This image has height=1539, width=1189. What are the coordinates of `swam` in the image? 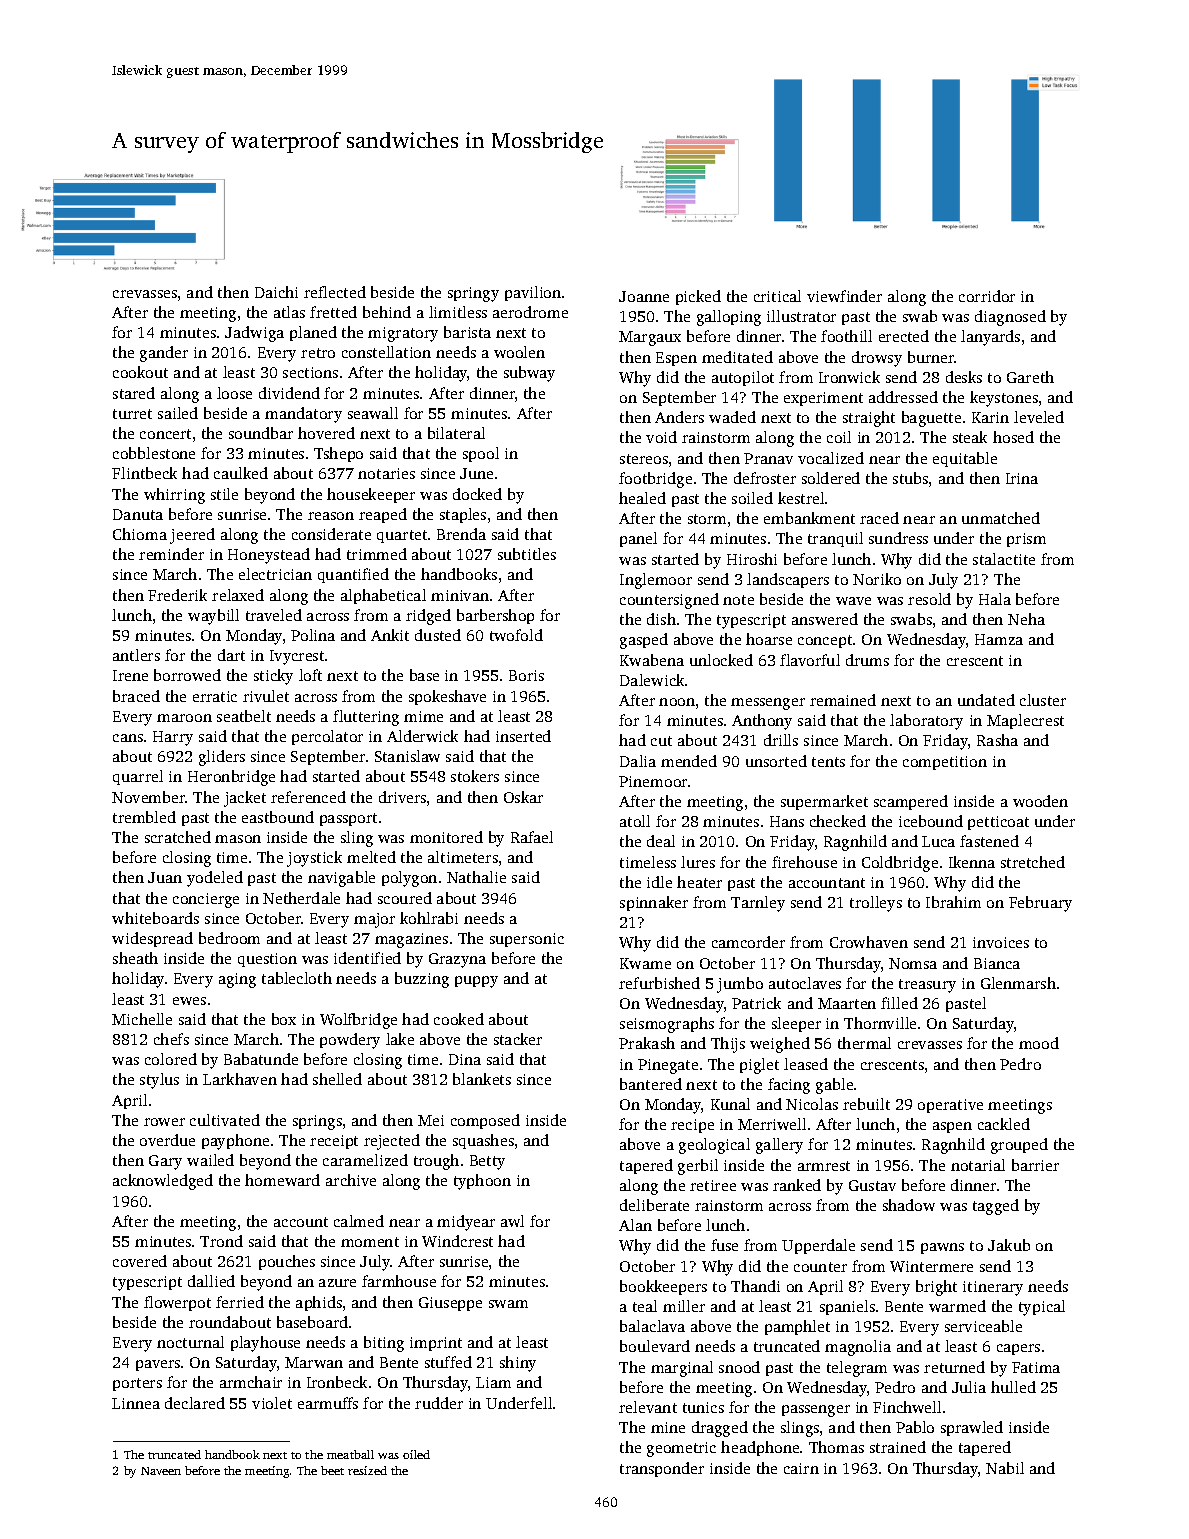 It's located at (508, 1304).
